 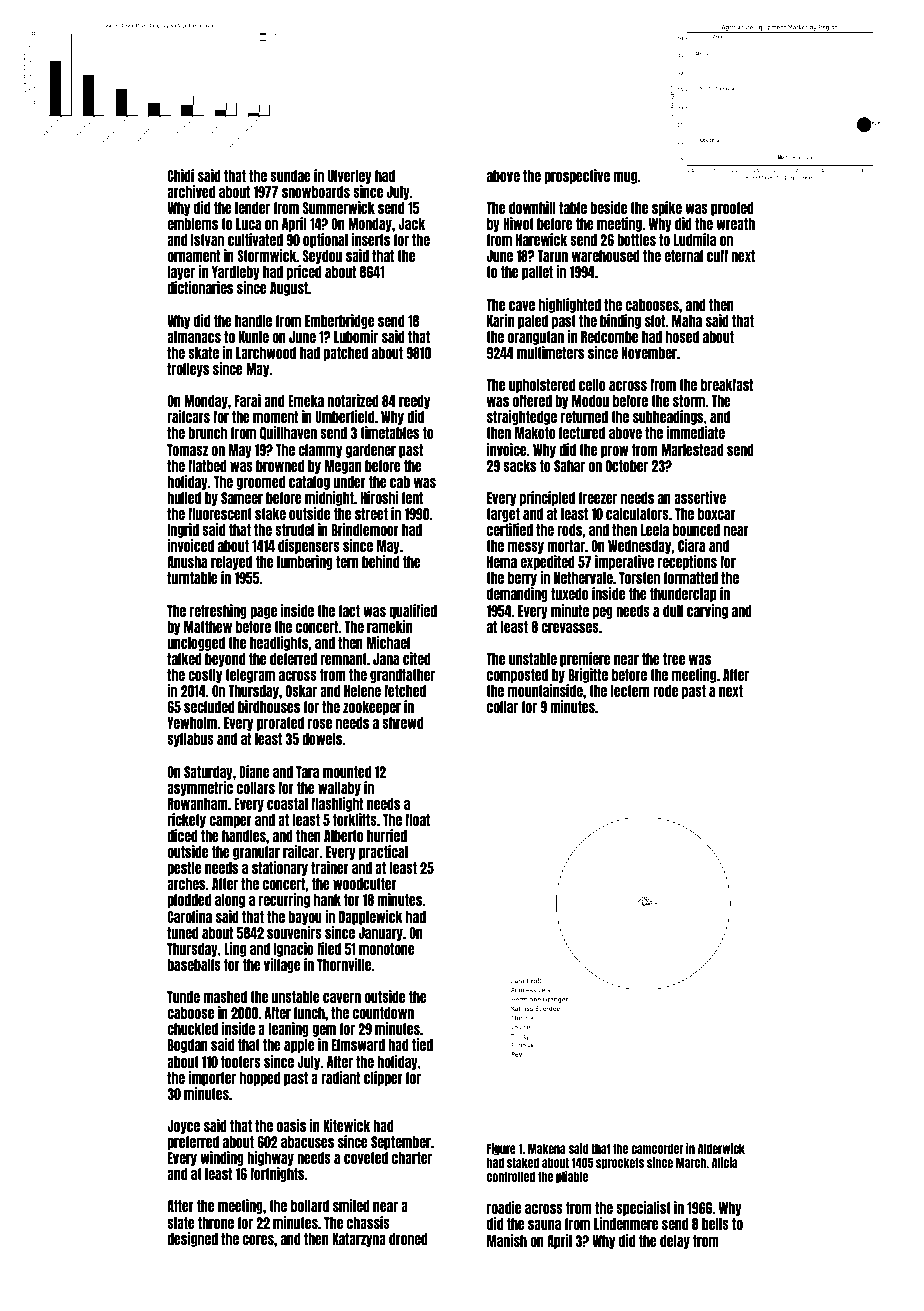 What do you see at coordinates (192, 1239) in the document?
I see `designed` at bounding box center [192, 1239].
